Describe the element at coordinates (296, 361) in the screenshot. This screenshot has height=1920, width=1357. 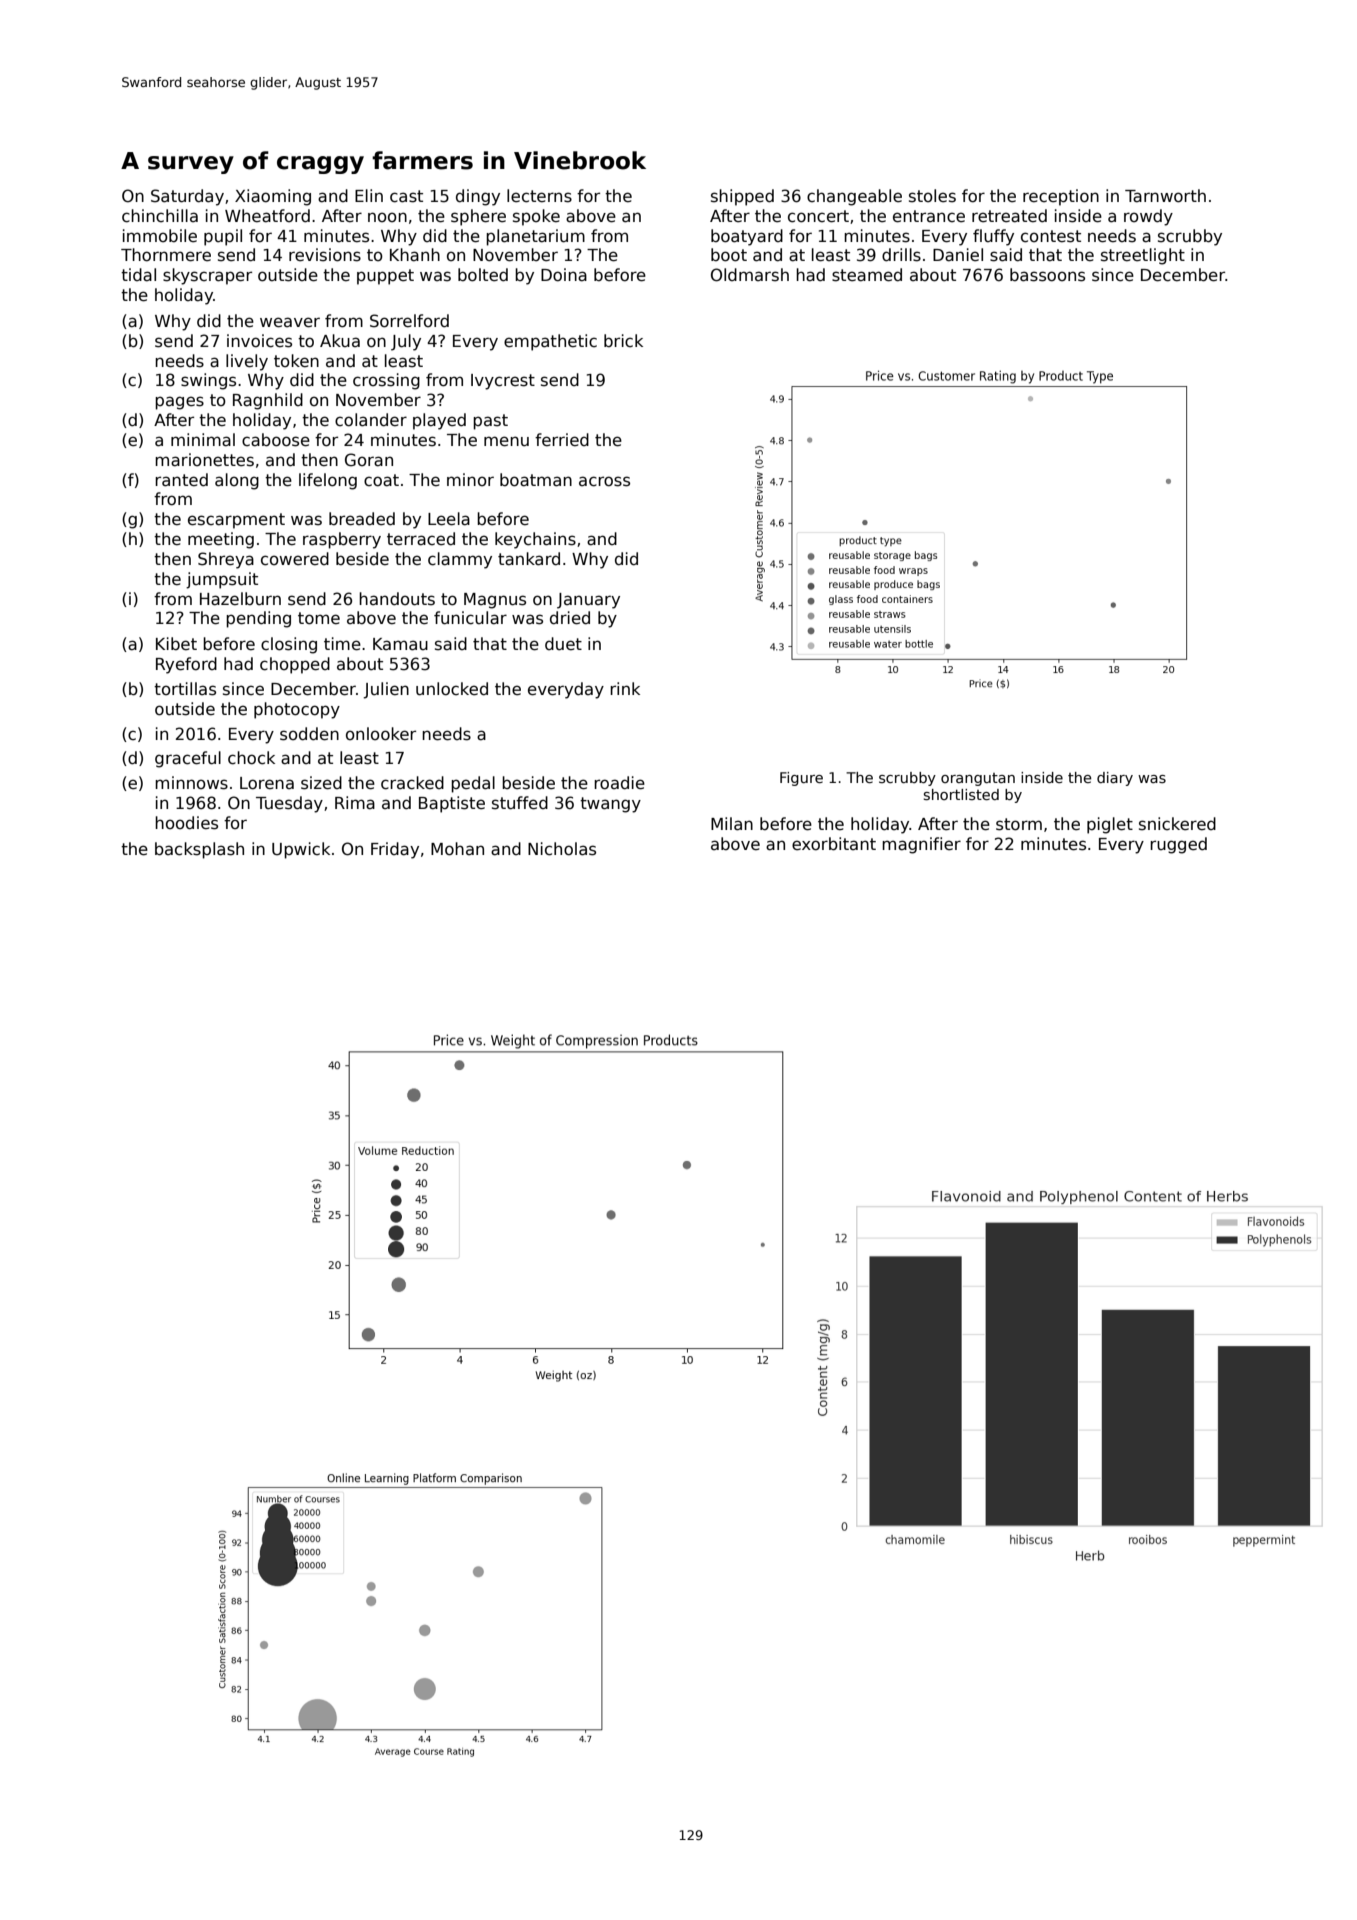
I see `token` at that location.
